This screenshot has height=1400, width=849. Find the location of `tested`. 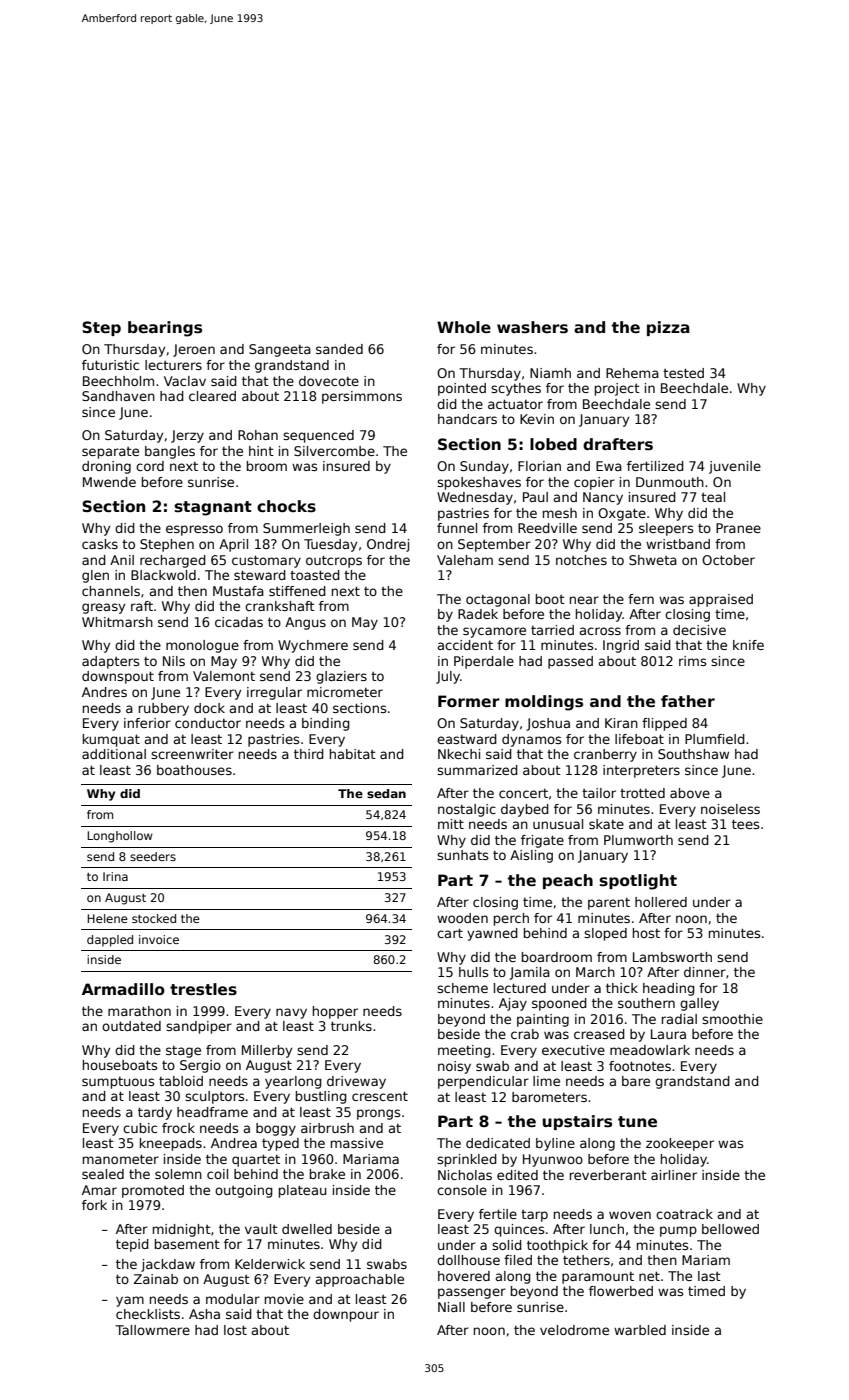

tested is located at coordinates (683, 373).
